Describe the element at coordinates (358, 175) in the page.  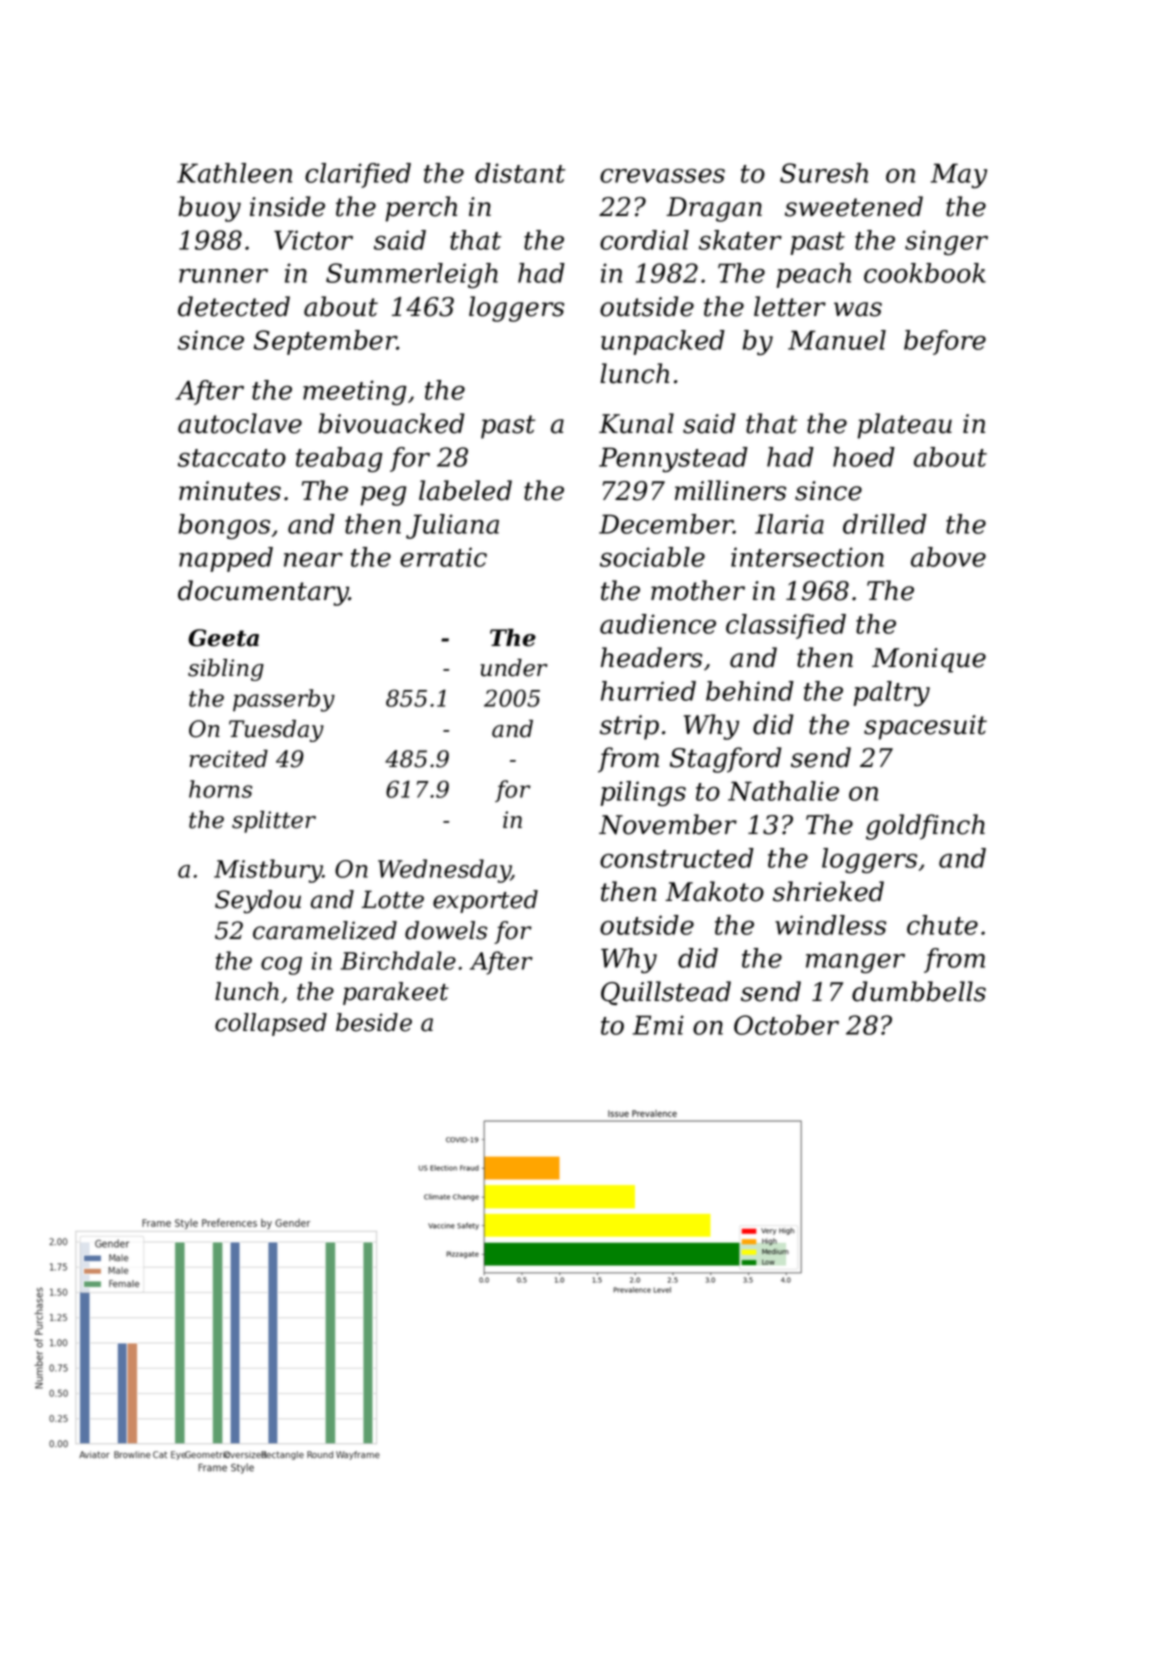
I see `clarified` at that location.
